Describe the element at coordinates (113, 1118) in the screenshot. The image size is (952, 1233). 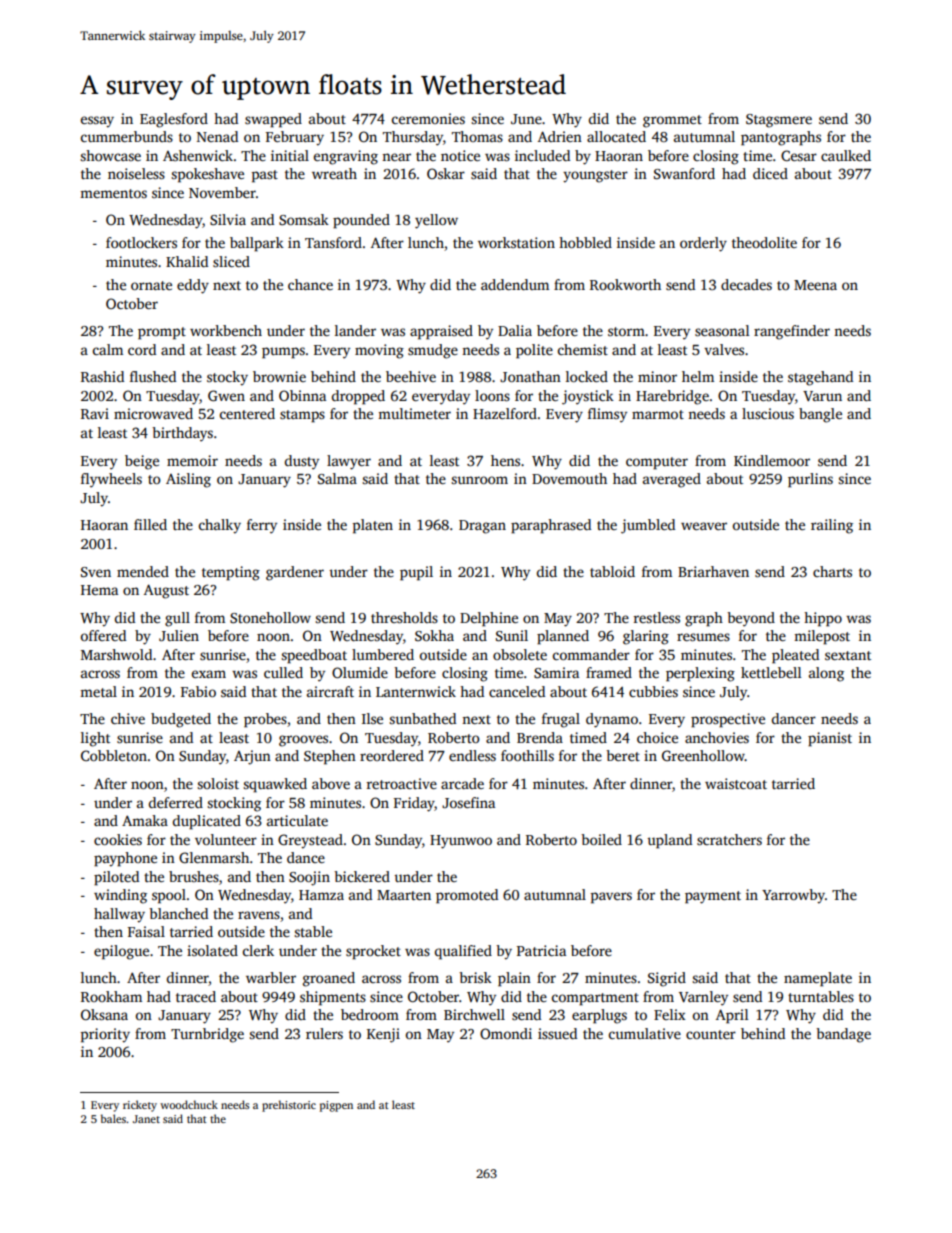
I see `bales` at that location.
